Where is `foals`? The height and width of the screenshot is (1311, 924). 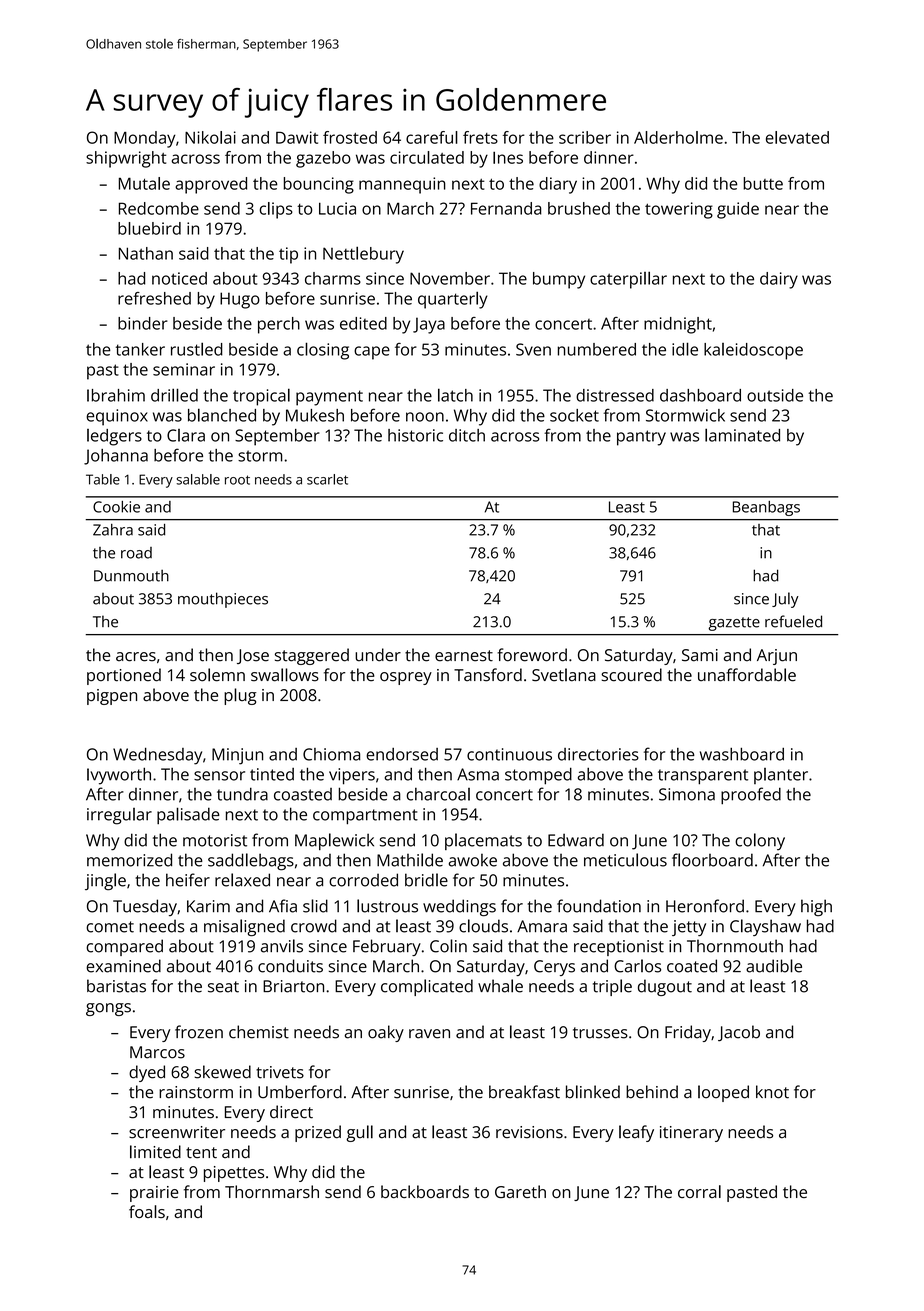 foals is located at coordinates (147, 1211).
